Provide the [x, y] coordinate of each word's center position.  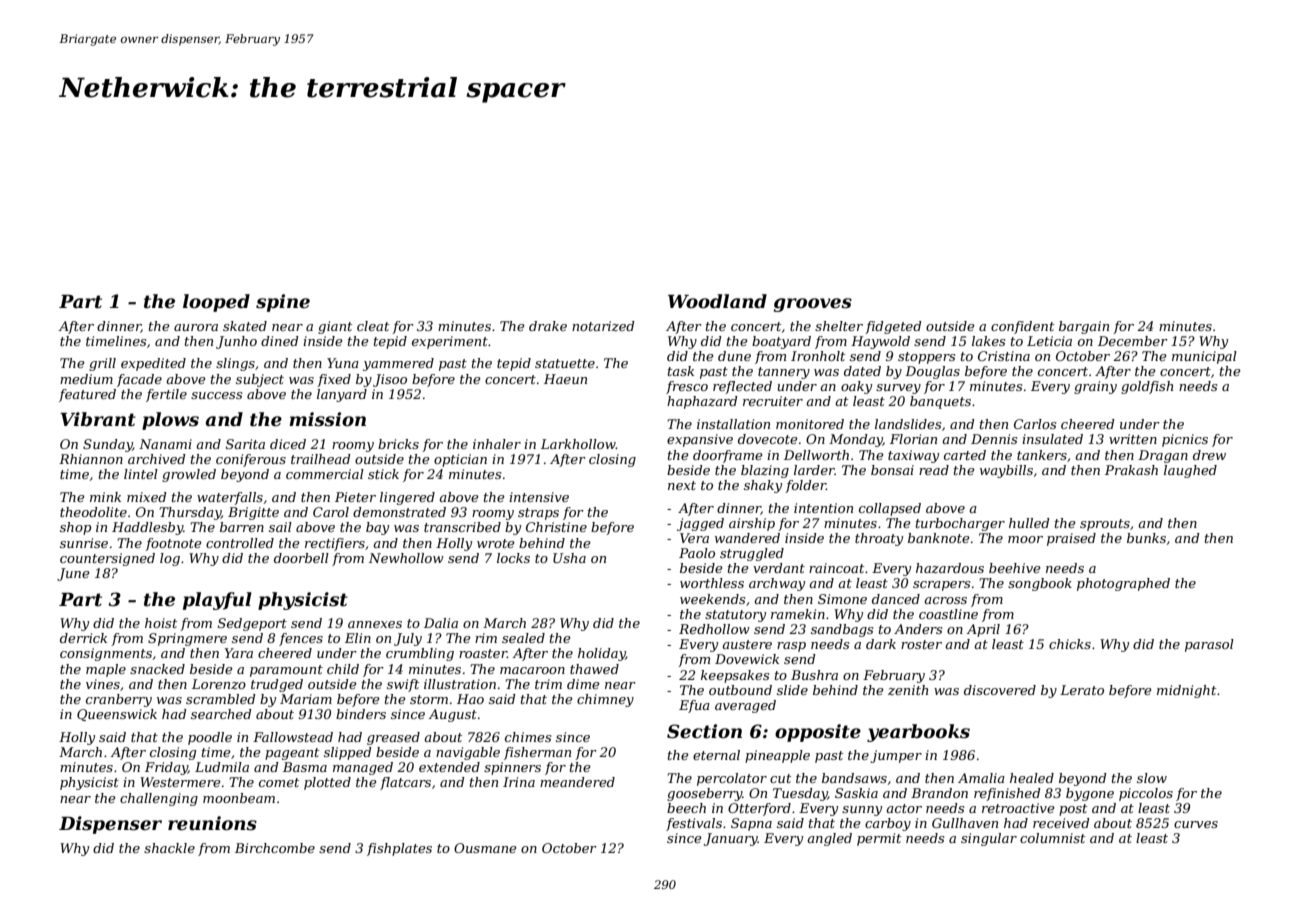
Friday [166, 768]
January [731, 839]
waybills [1006, 471]
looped [216, 303]
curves [1196, 824]
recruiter [773, 401]
